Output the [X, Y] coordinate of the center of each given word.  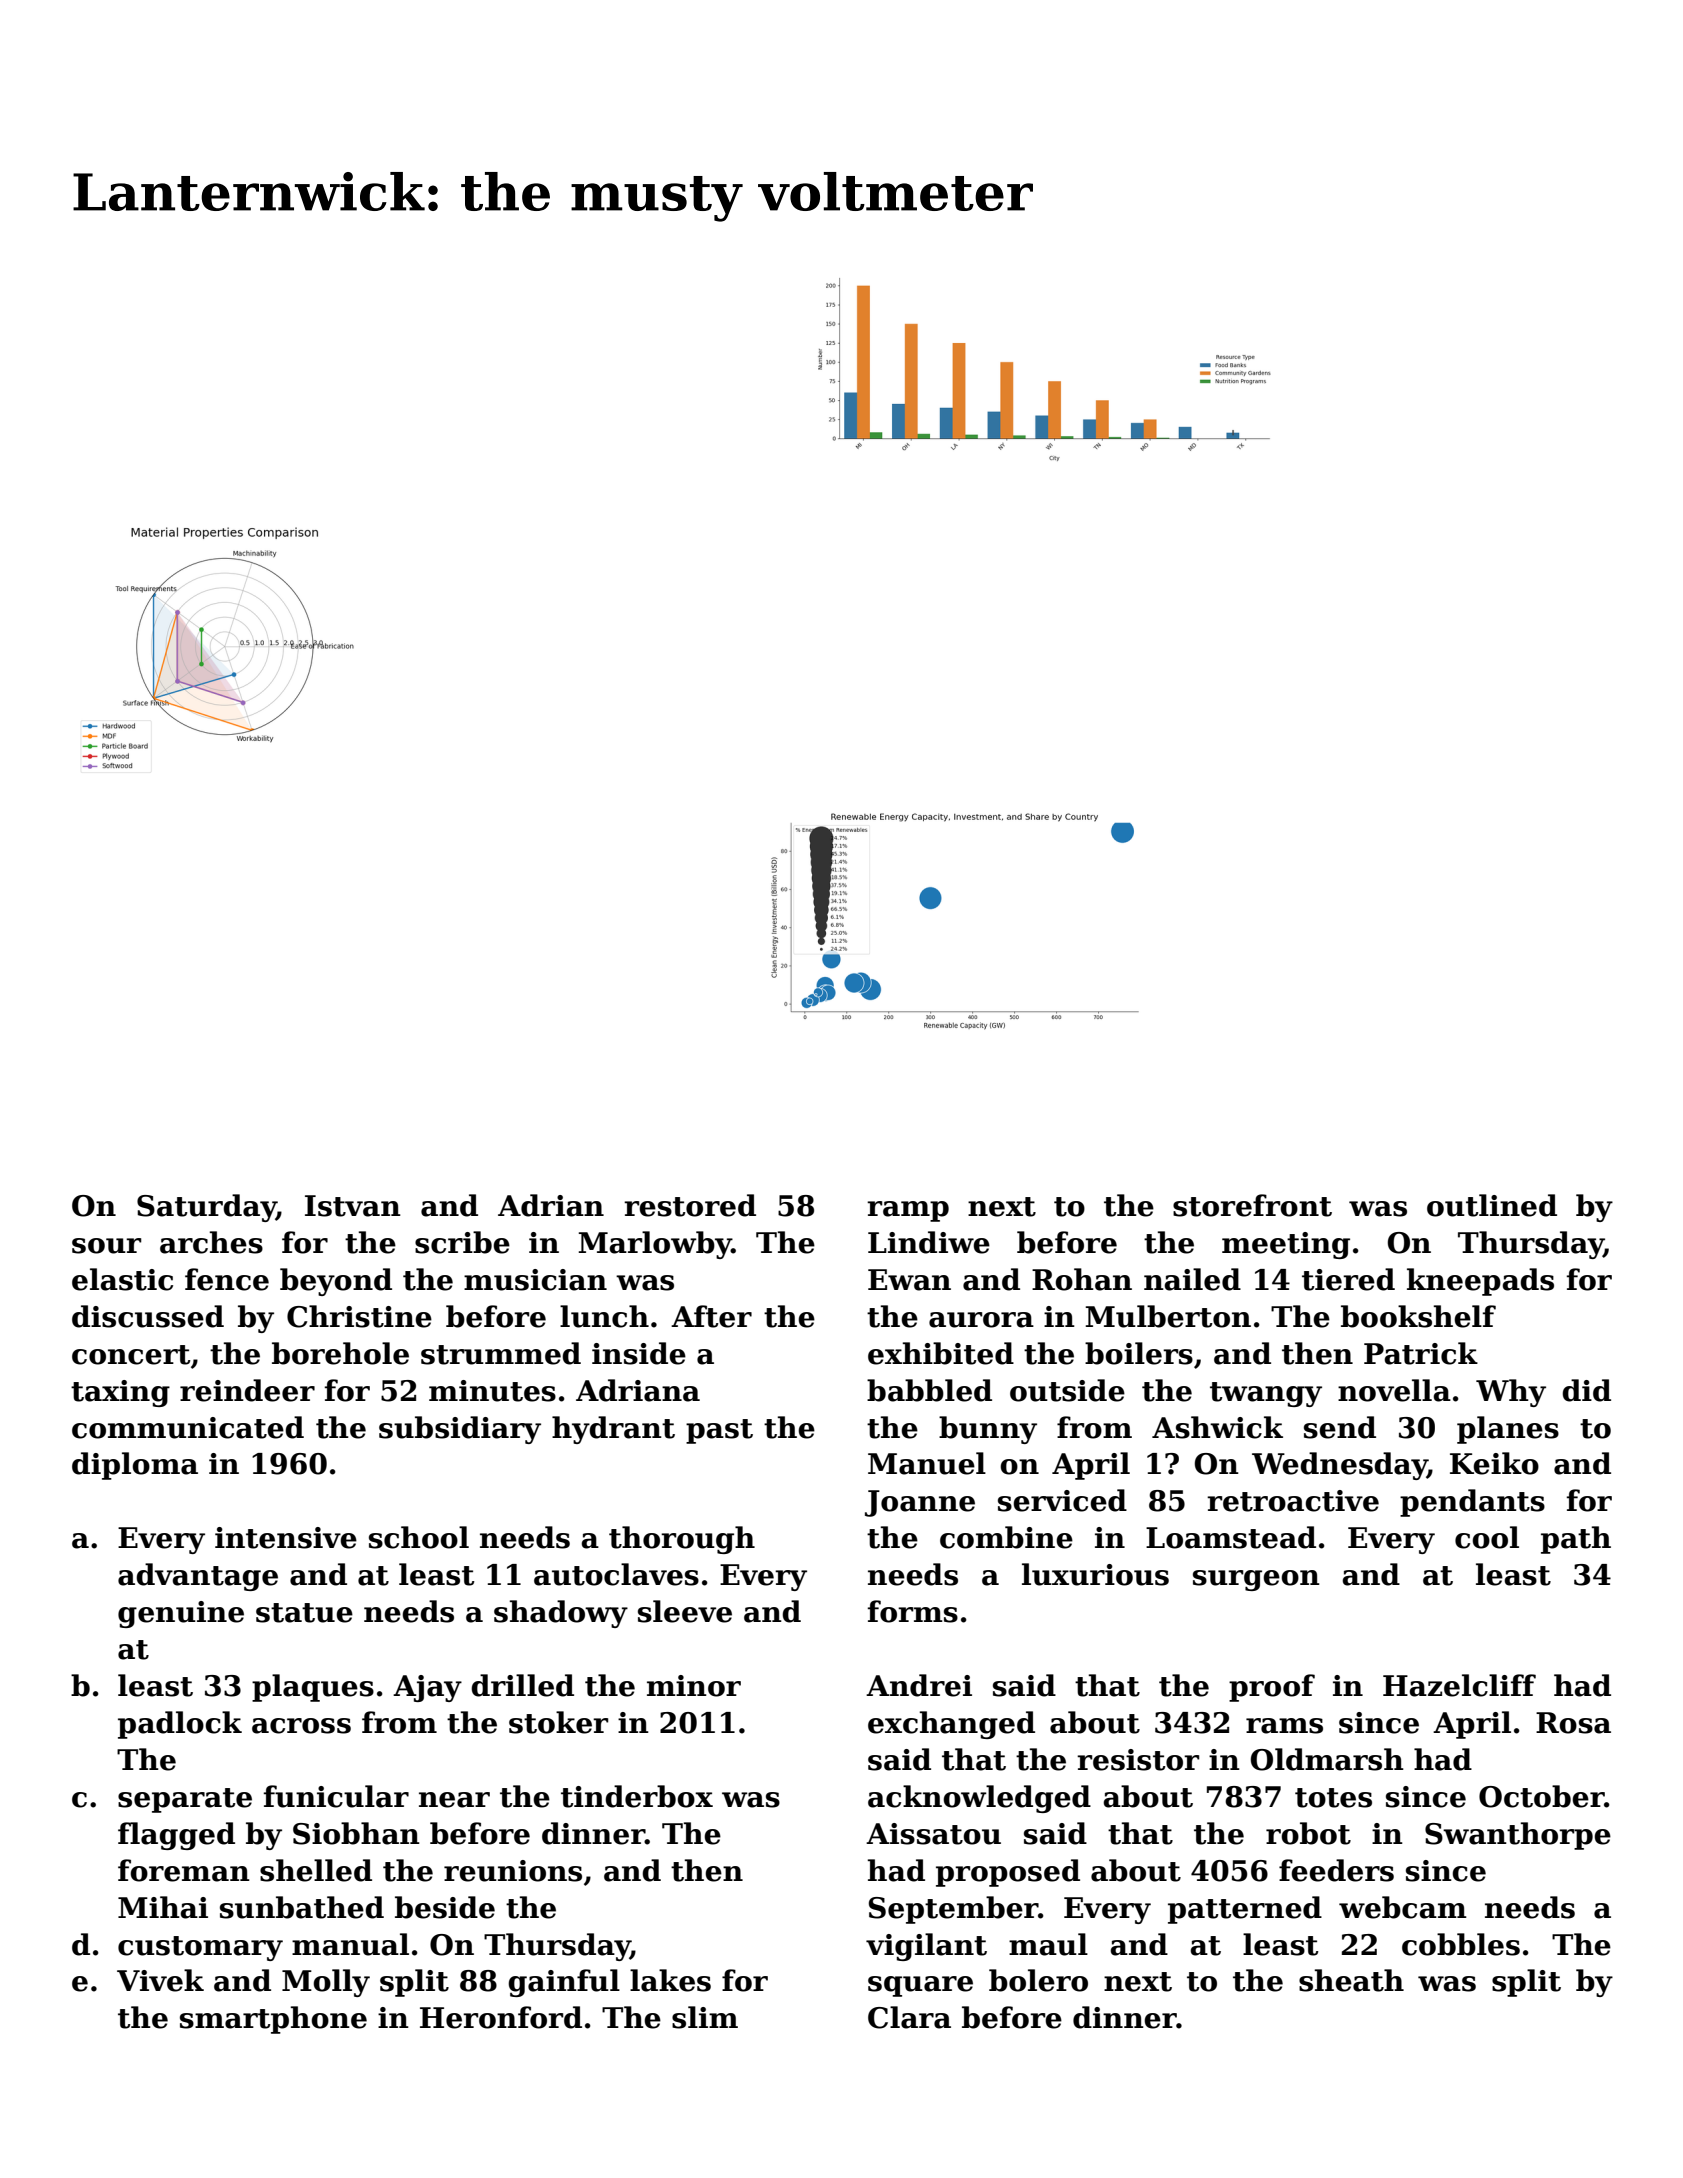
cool [1487, 1537]
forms [913, 1611]
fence [227, 1279]
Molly [326, 1983]
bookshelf [1418, 1316]
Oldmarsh [1327, 1759]
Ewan [909, 1280]
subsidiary [460, 1430]
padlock [180, 1725]
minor [694, 1686]
